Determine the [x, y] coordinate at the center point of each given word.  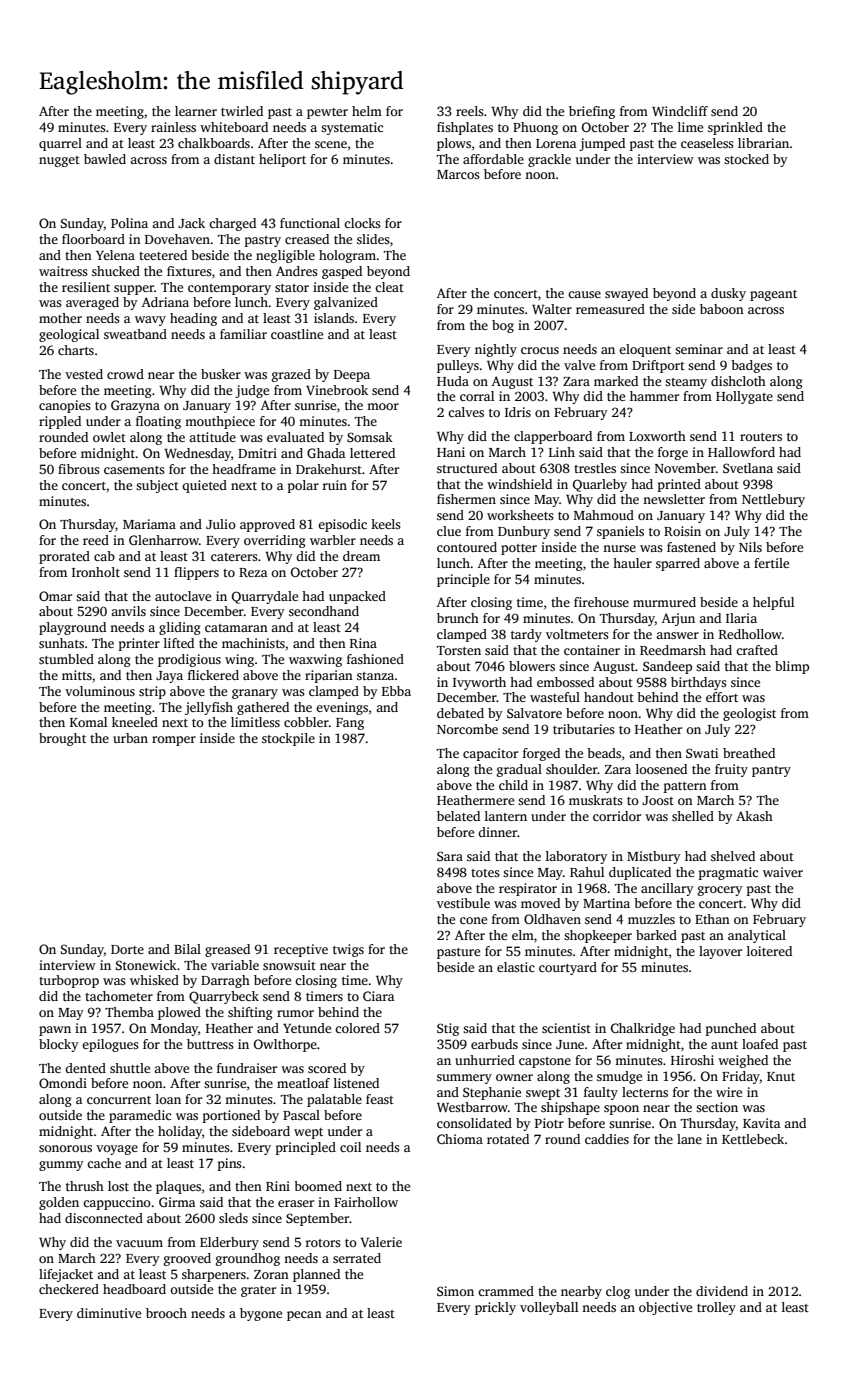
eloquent [645, 350]
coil [350, 1147]
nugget [59, 161]
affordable [493, 159]
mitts [77, 675]
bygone [261, 1314]
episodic [342, 525]
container [592, 650]
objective [665, 1308]
